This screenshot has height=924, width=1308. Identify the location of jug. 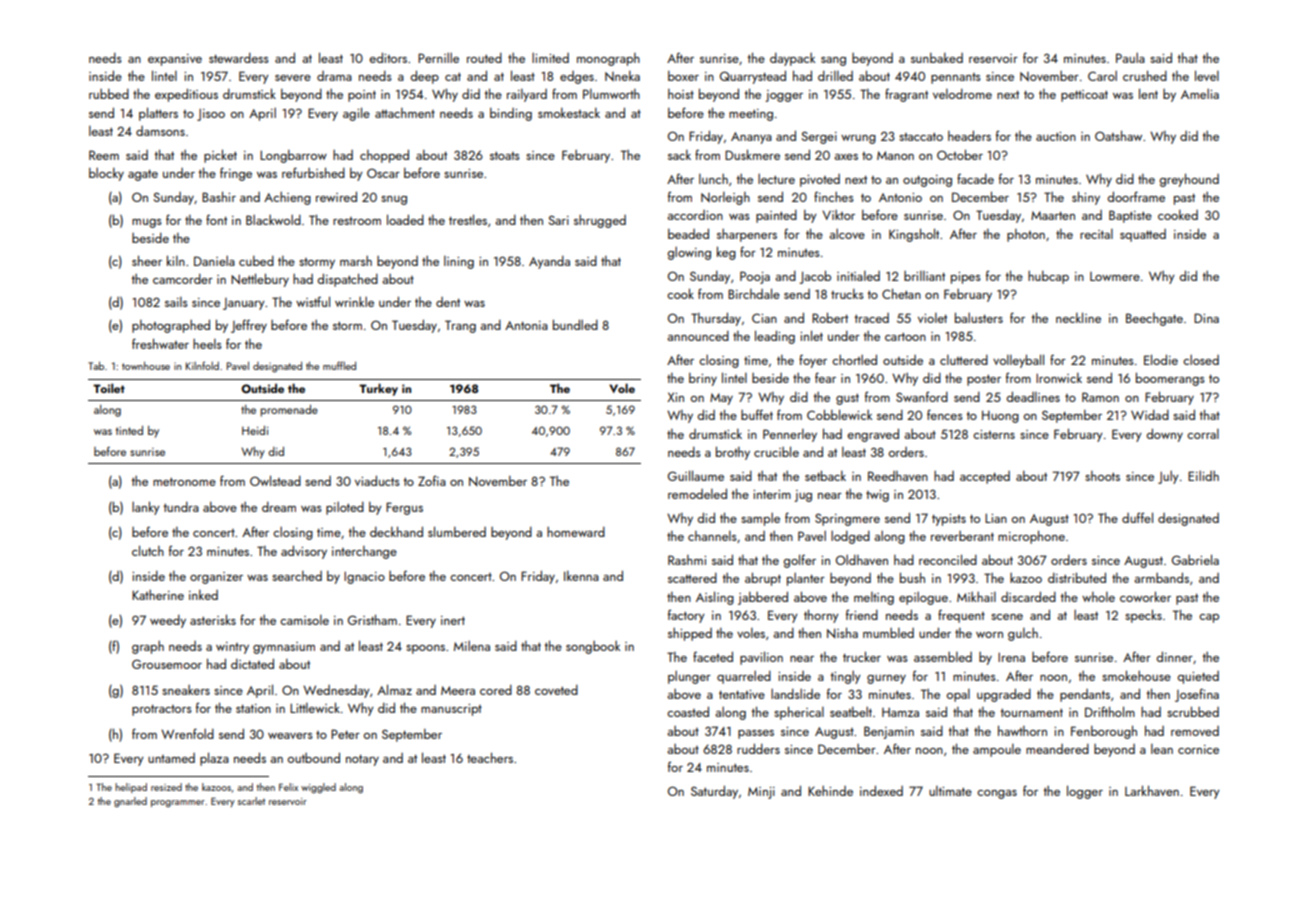
(803, 496).
